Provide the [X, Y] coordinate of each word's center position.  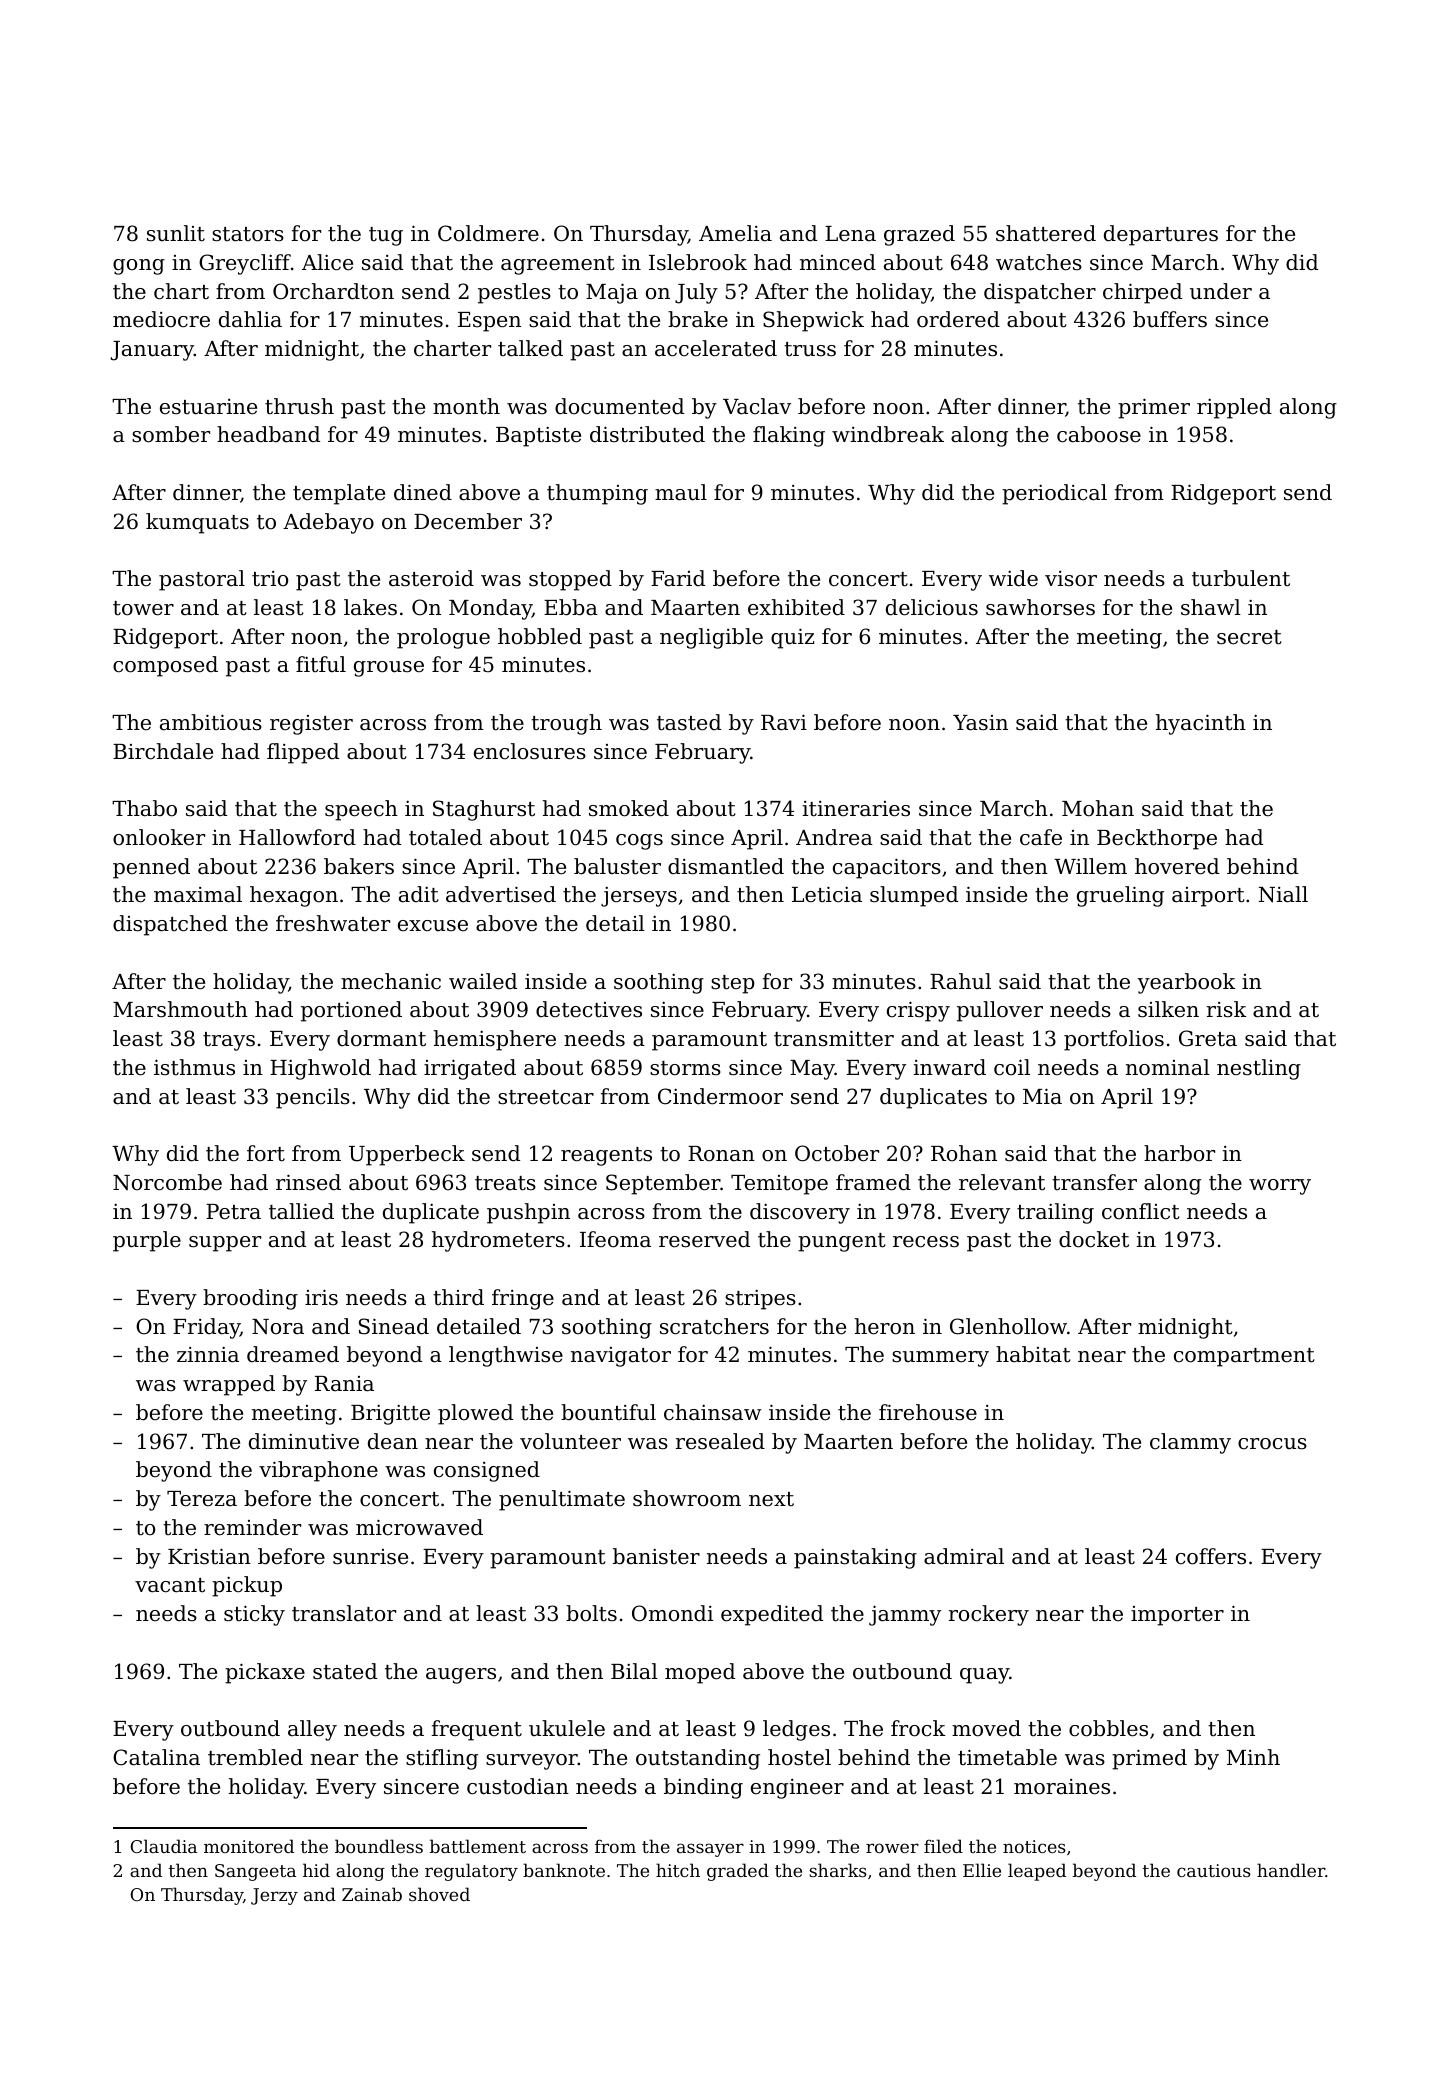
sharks [838, 1870]
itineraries [856, 809]
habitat [1033, 1354]
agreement [557, 265]
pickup [247, 1586]
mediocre [161, 319]
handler [1291, 1870]
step [733, 984]
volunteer [570, 1441]
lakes [370, 607]
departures [1161, 235]
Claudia [164, 1846]
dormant [381, 1038]
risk [1227, 1009]
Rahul [960, 981]
